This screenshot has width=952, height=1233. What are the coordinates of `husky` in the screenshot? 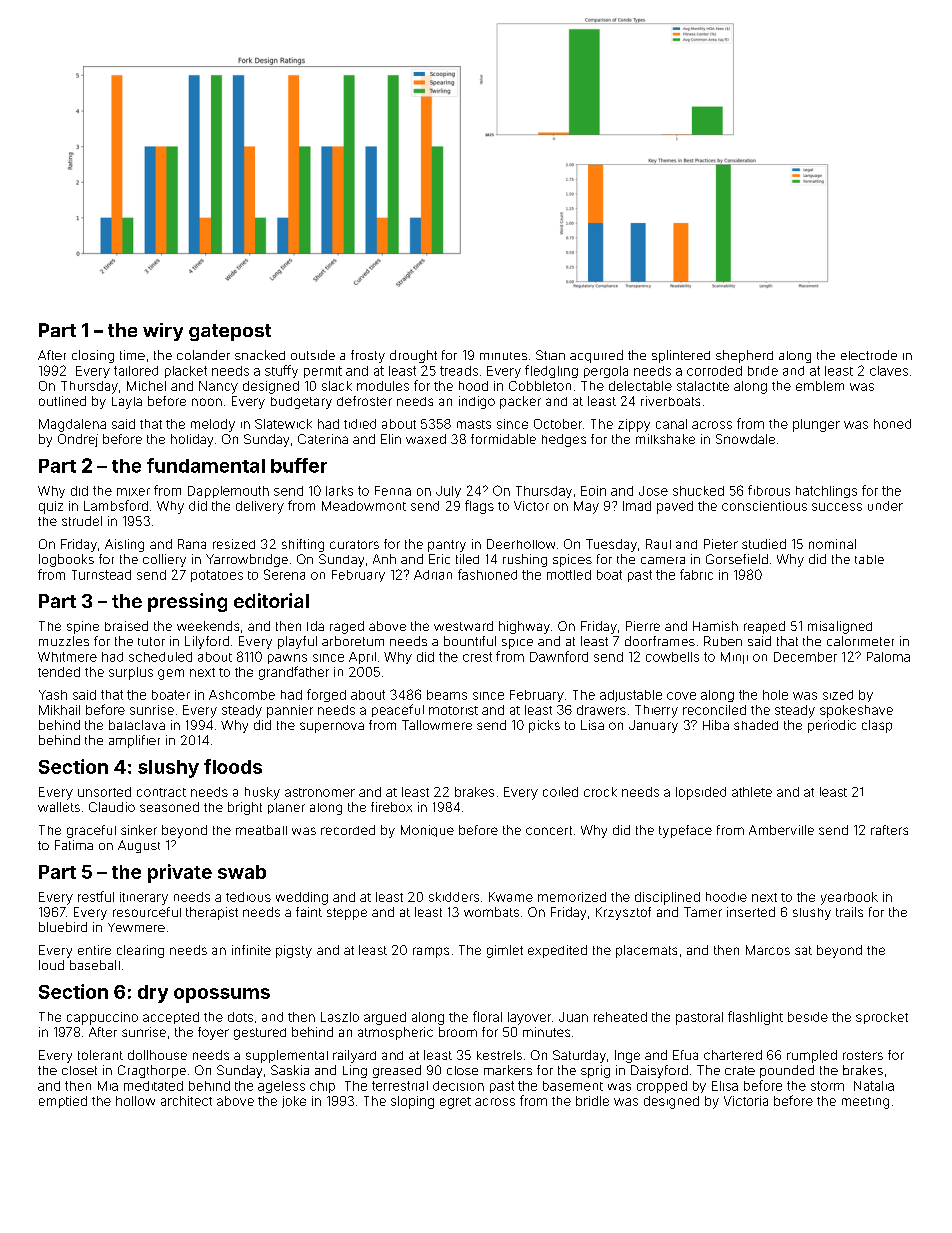 It's located at (262, 793).
